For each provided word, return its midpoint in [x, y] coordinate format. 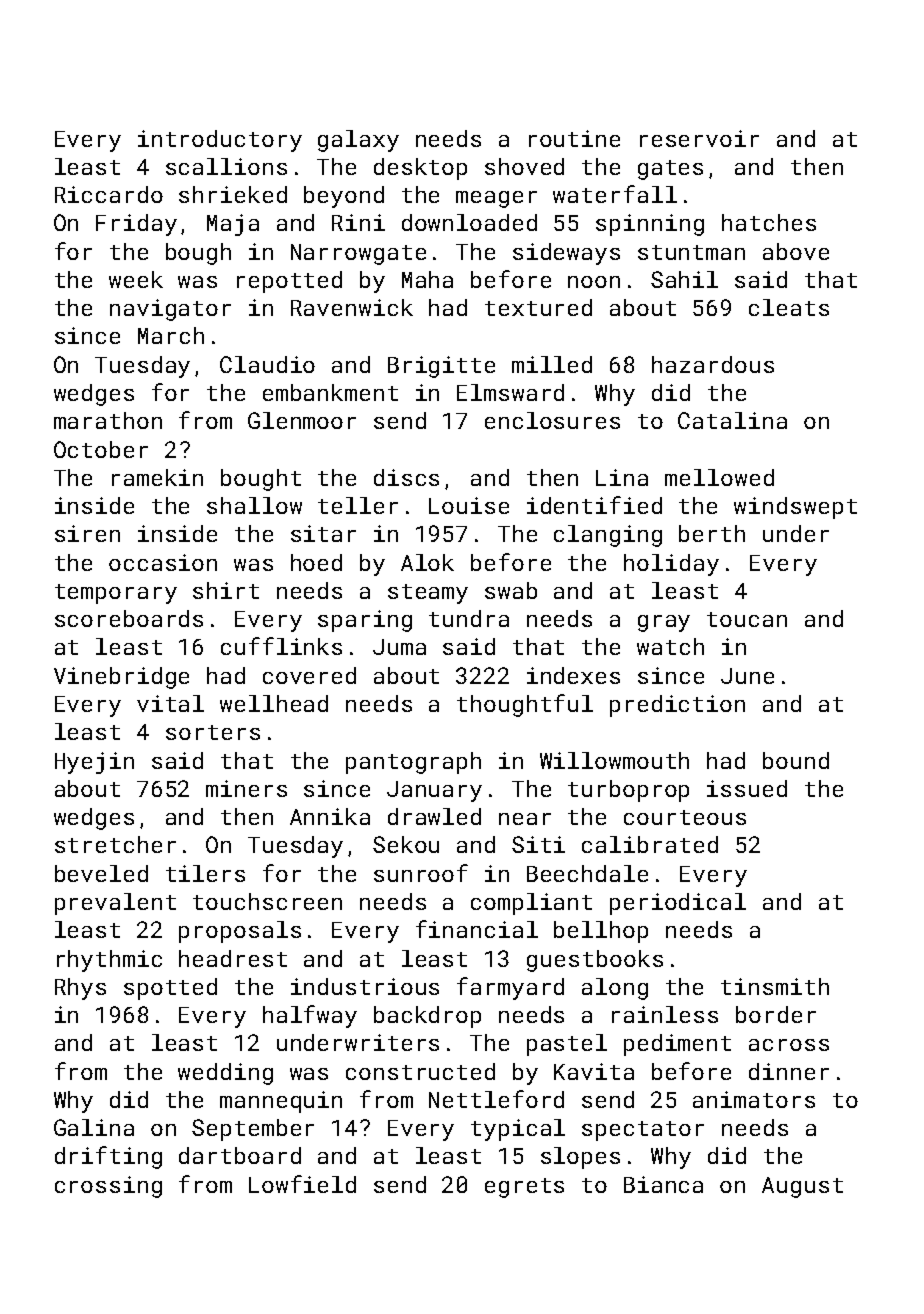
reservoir [699, 138]
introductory [220, 141]
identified [594, 505]
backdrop [427, 1017]
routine [574, 138]
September [253, 1130]
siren [87, 533]
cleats [789, 307]
